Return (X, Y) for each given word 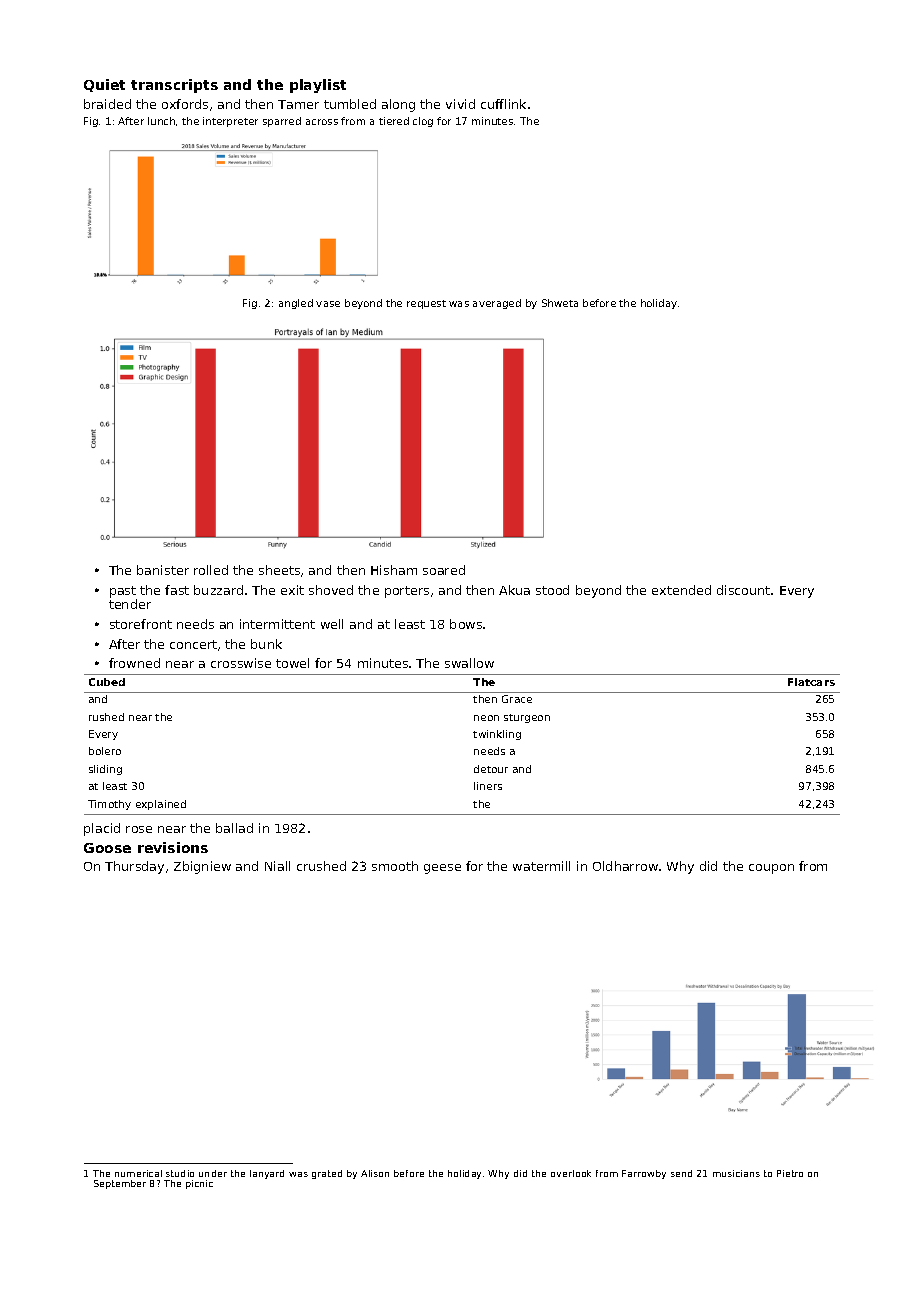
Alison (375, 1173)
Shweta (560, 303)
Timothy (109, 805)
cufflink (503, 104)
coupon (771, 869)
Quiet (104, 85)
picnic (199, 1184)
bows (466, 624)
